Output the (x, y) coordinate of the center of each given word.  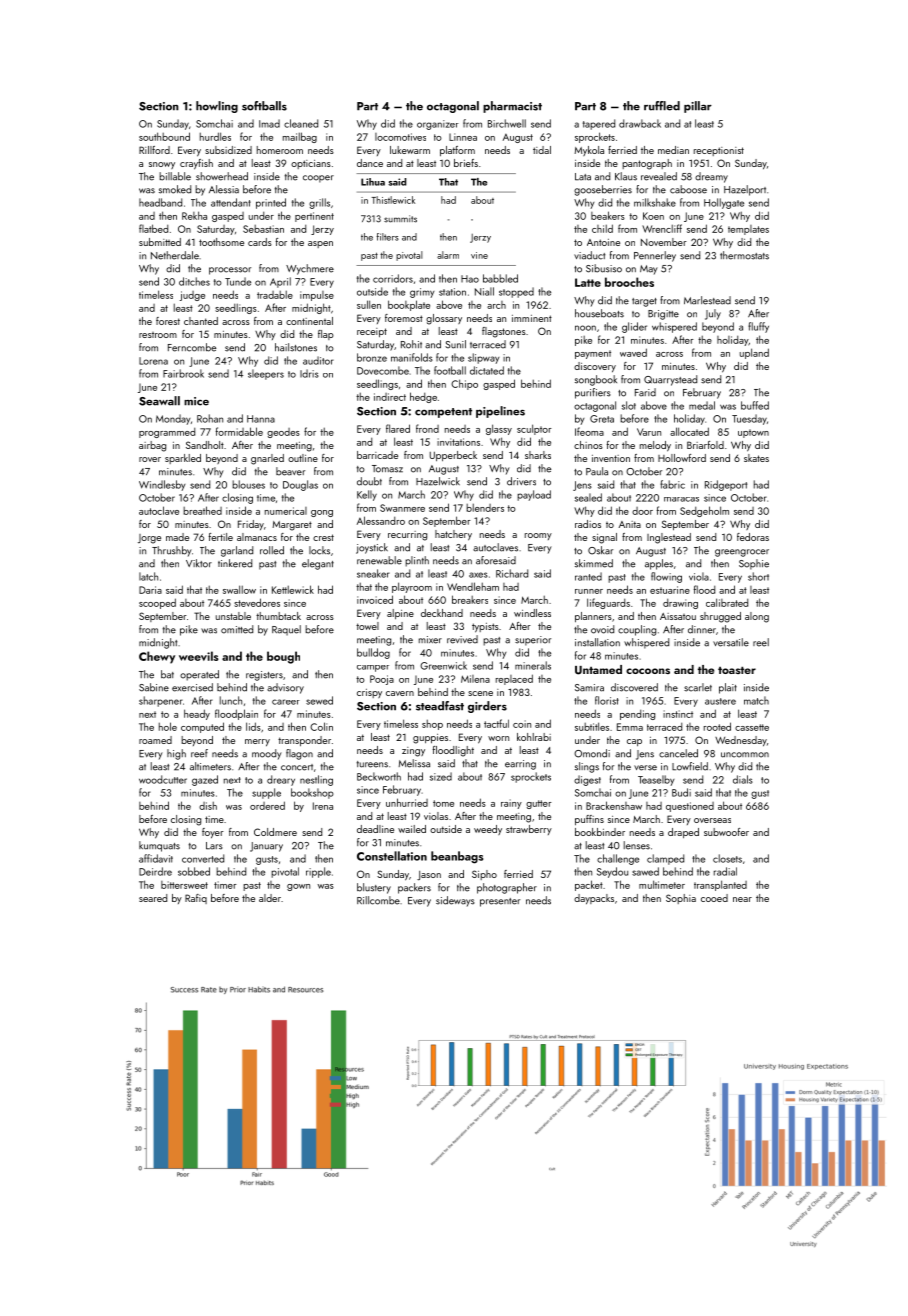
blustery (374, 888)
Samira (589, 688)
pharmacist (512, 107)
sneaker (373, 573)
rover (150, 459)
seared (153, 898)
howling (217, 107)
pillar (698, 107)
